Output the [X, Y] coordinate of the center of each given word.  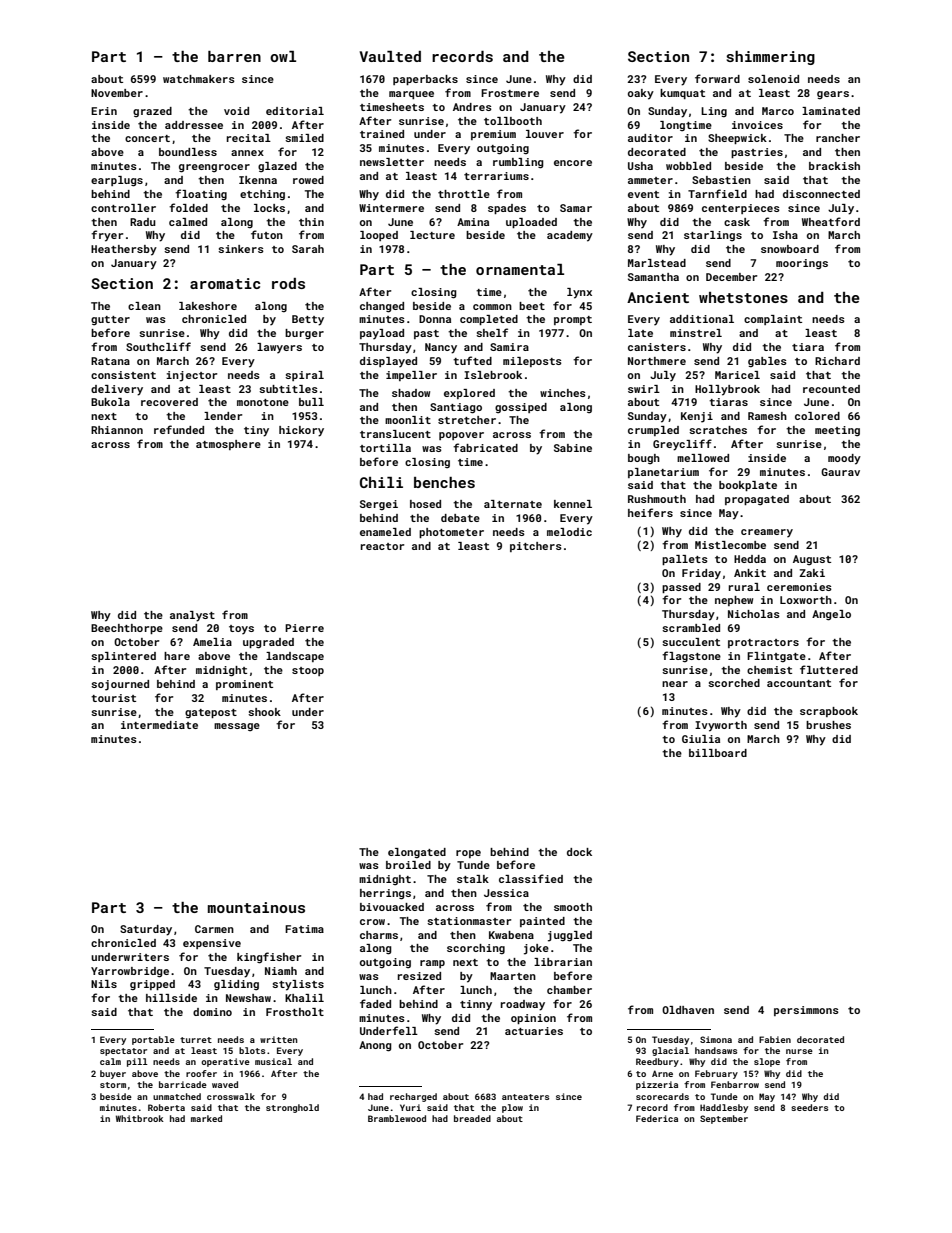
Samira [509, 347]
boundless [188, 152]
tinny [476, 1005]
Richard [837, 361]
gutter [110, 320]
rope [468, 854]
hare [177, 656]
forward [717, 78]
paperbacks [425, 80]
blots [252, 1050]
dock [579, 852]
